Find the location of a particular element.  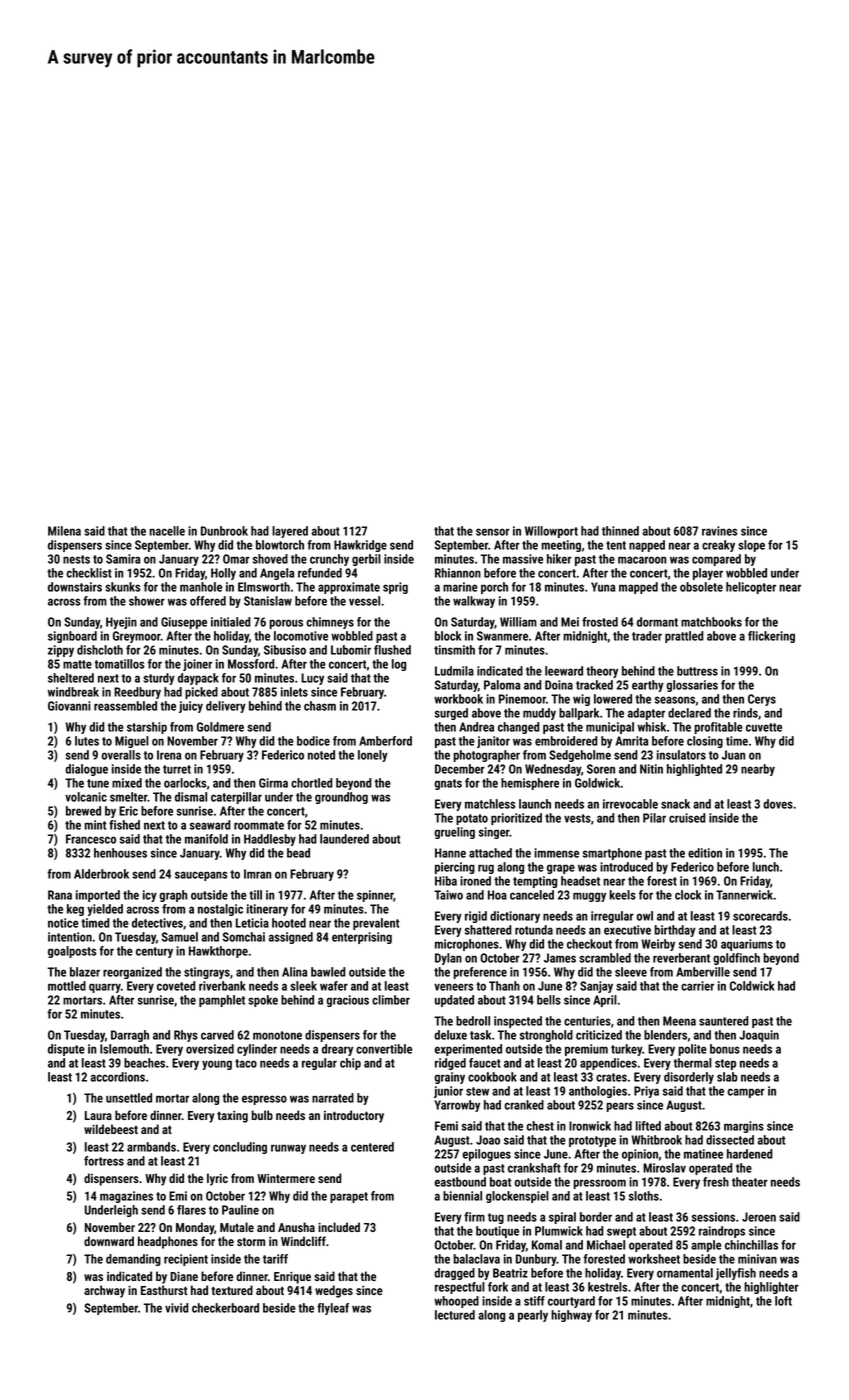

tug is located at coordinates (496, 1218).
